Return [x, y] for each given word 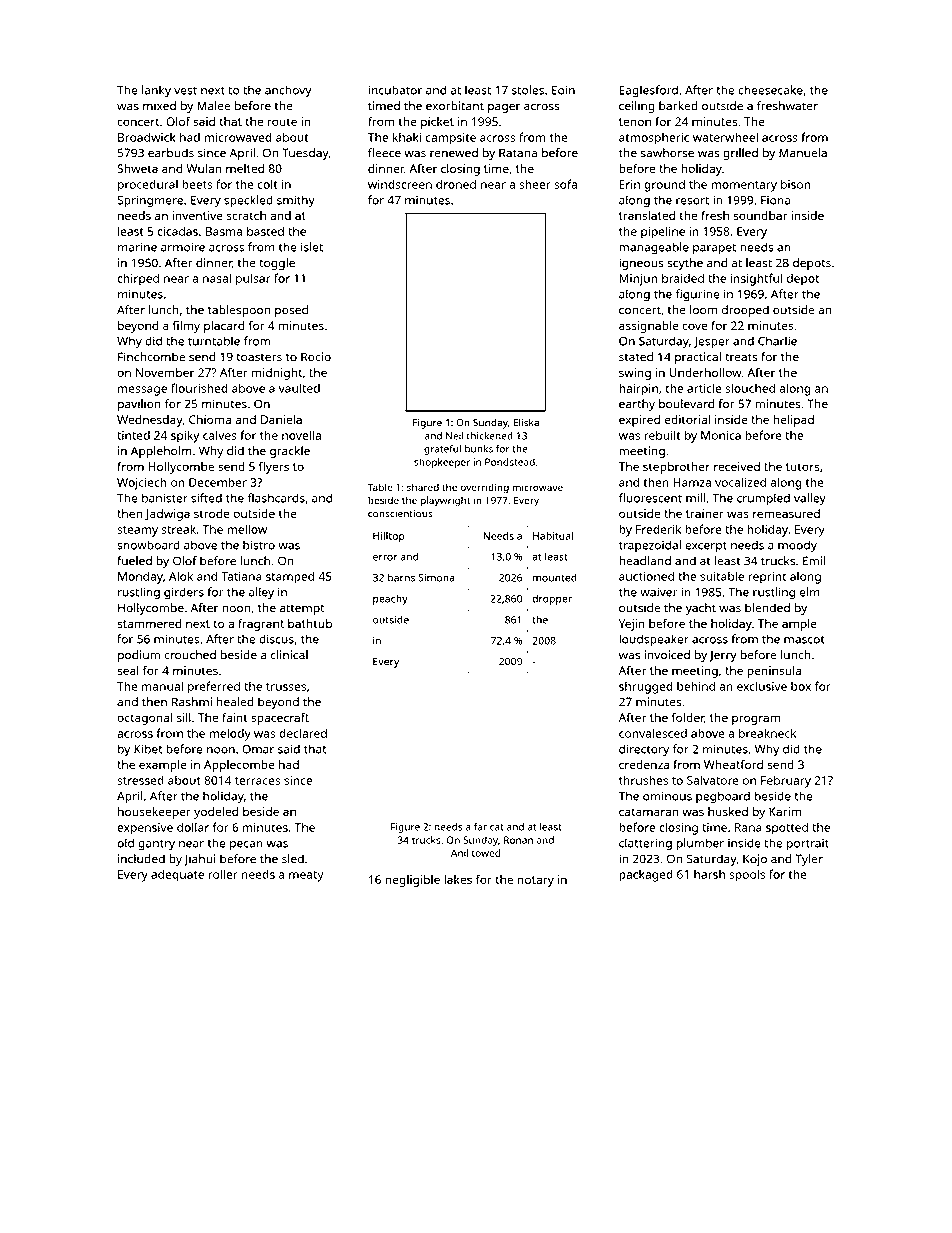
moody [797, 546]
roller [223, 874]
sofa [565, 184]
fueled [134, 561]
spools [747, 875]
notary [536, 881]
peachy [390, 600]
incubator [395, 90]
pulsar [253, 279]
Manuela [803, 153]
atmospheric [654, 139]
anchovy [288, 91]
